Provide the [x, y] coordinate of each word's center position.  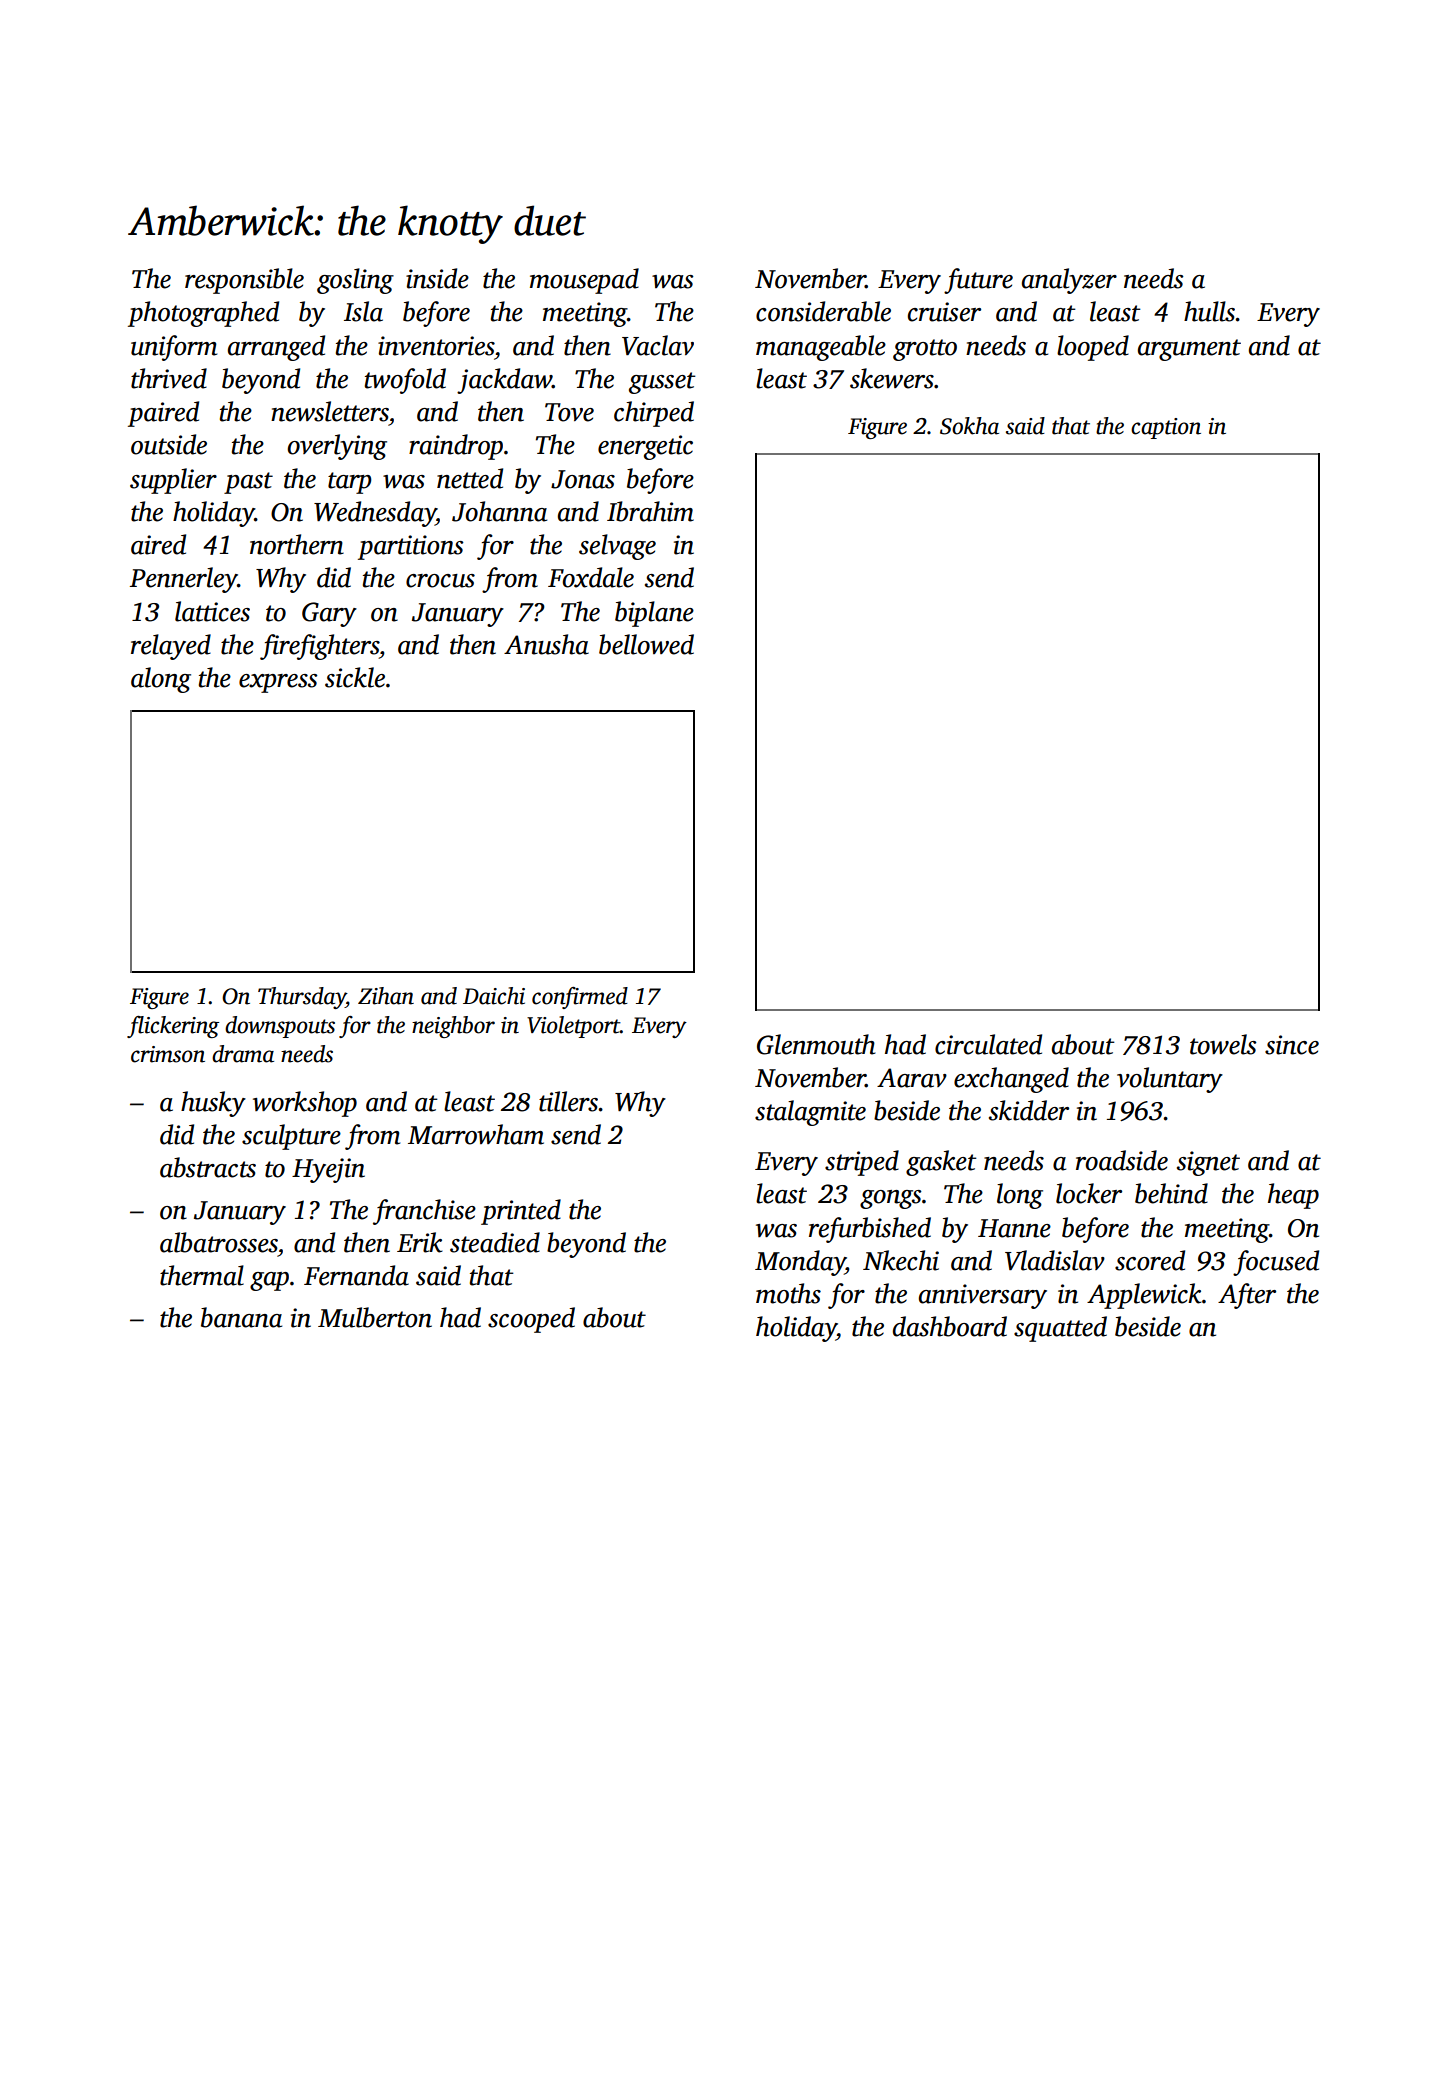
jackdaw [504, 381]
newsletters [330, 411]
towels [1223, 1044]
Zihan [386, 996]
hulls [1209, 311]
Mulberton [375, 1317]
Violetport [573, 1027]
